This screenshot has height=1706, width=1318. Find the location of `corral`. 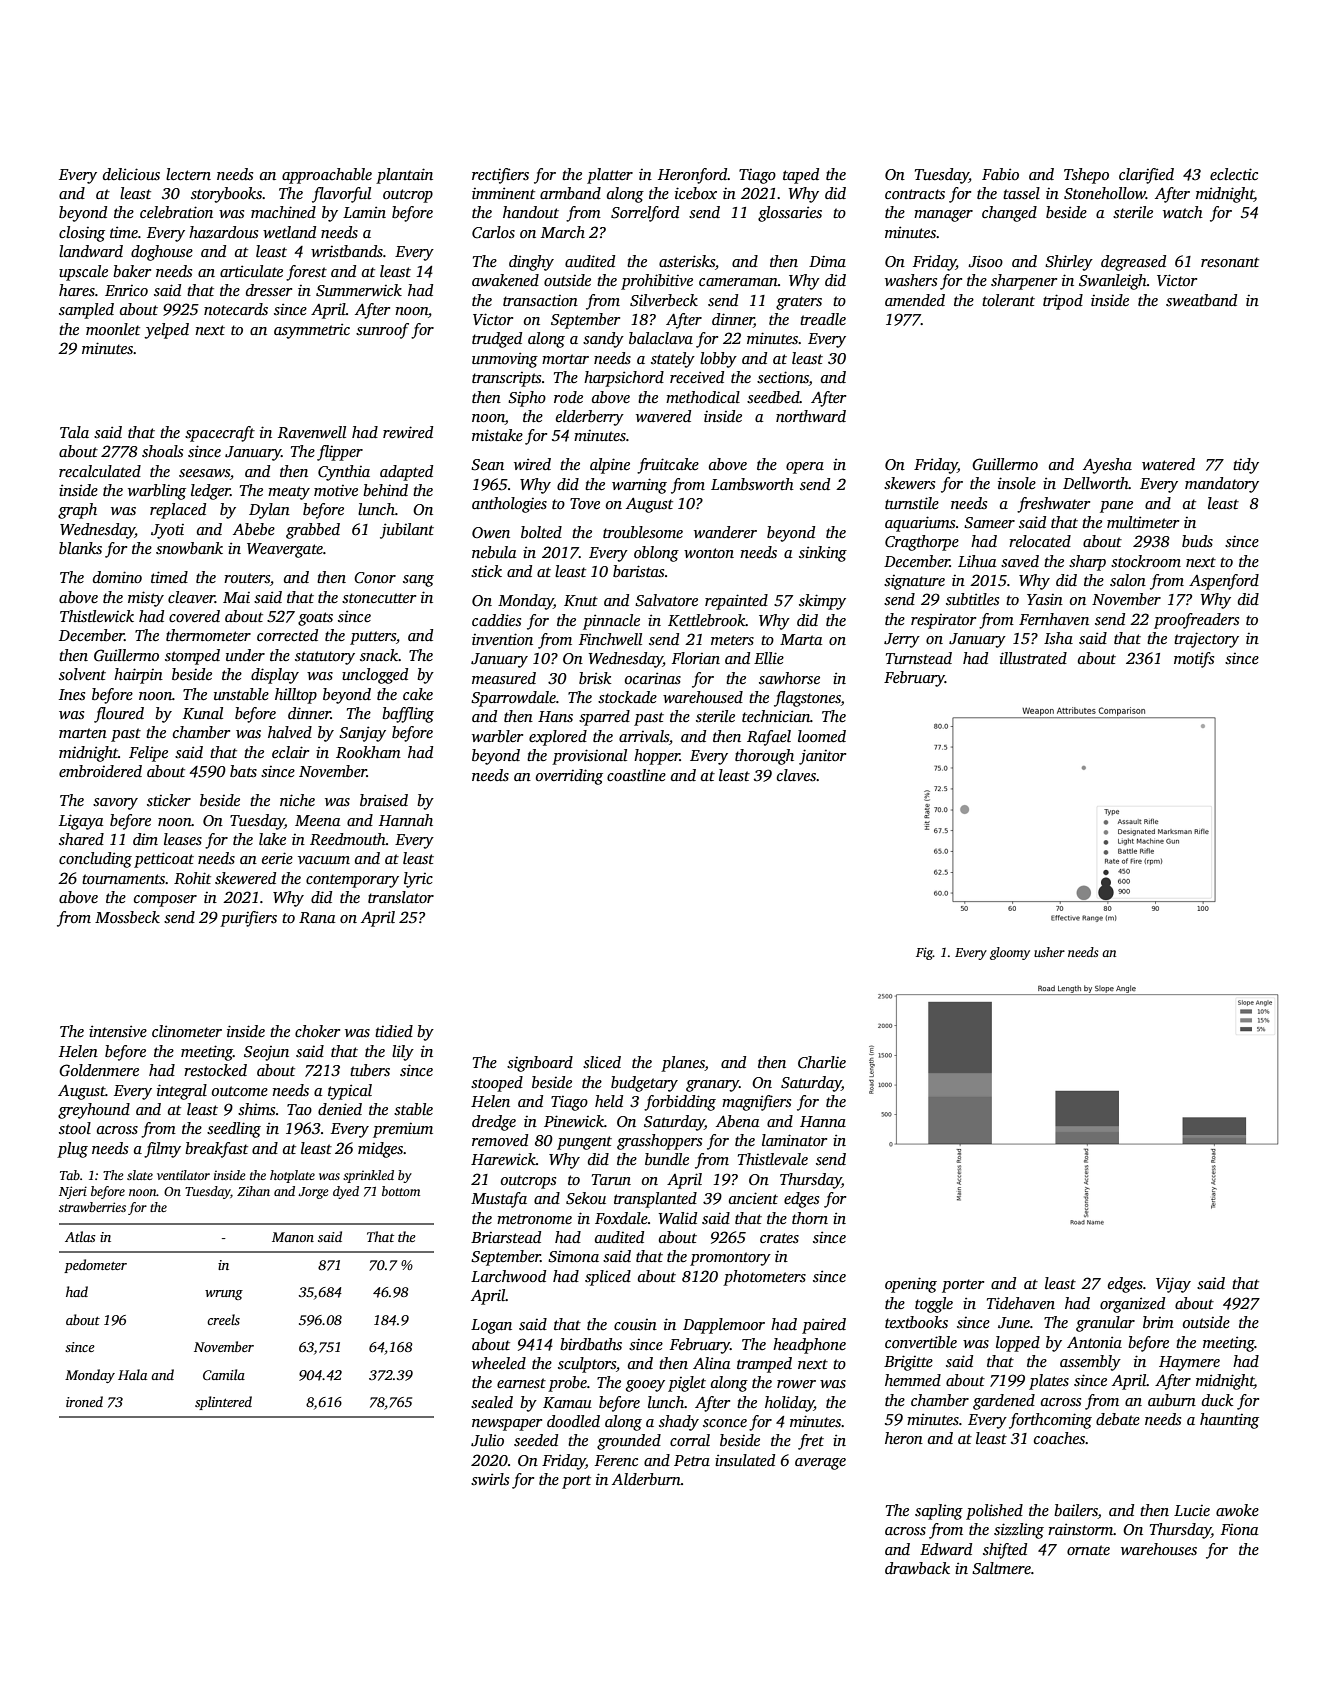

corral is located at coordinates (690, 1440).
